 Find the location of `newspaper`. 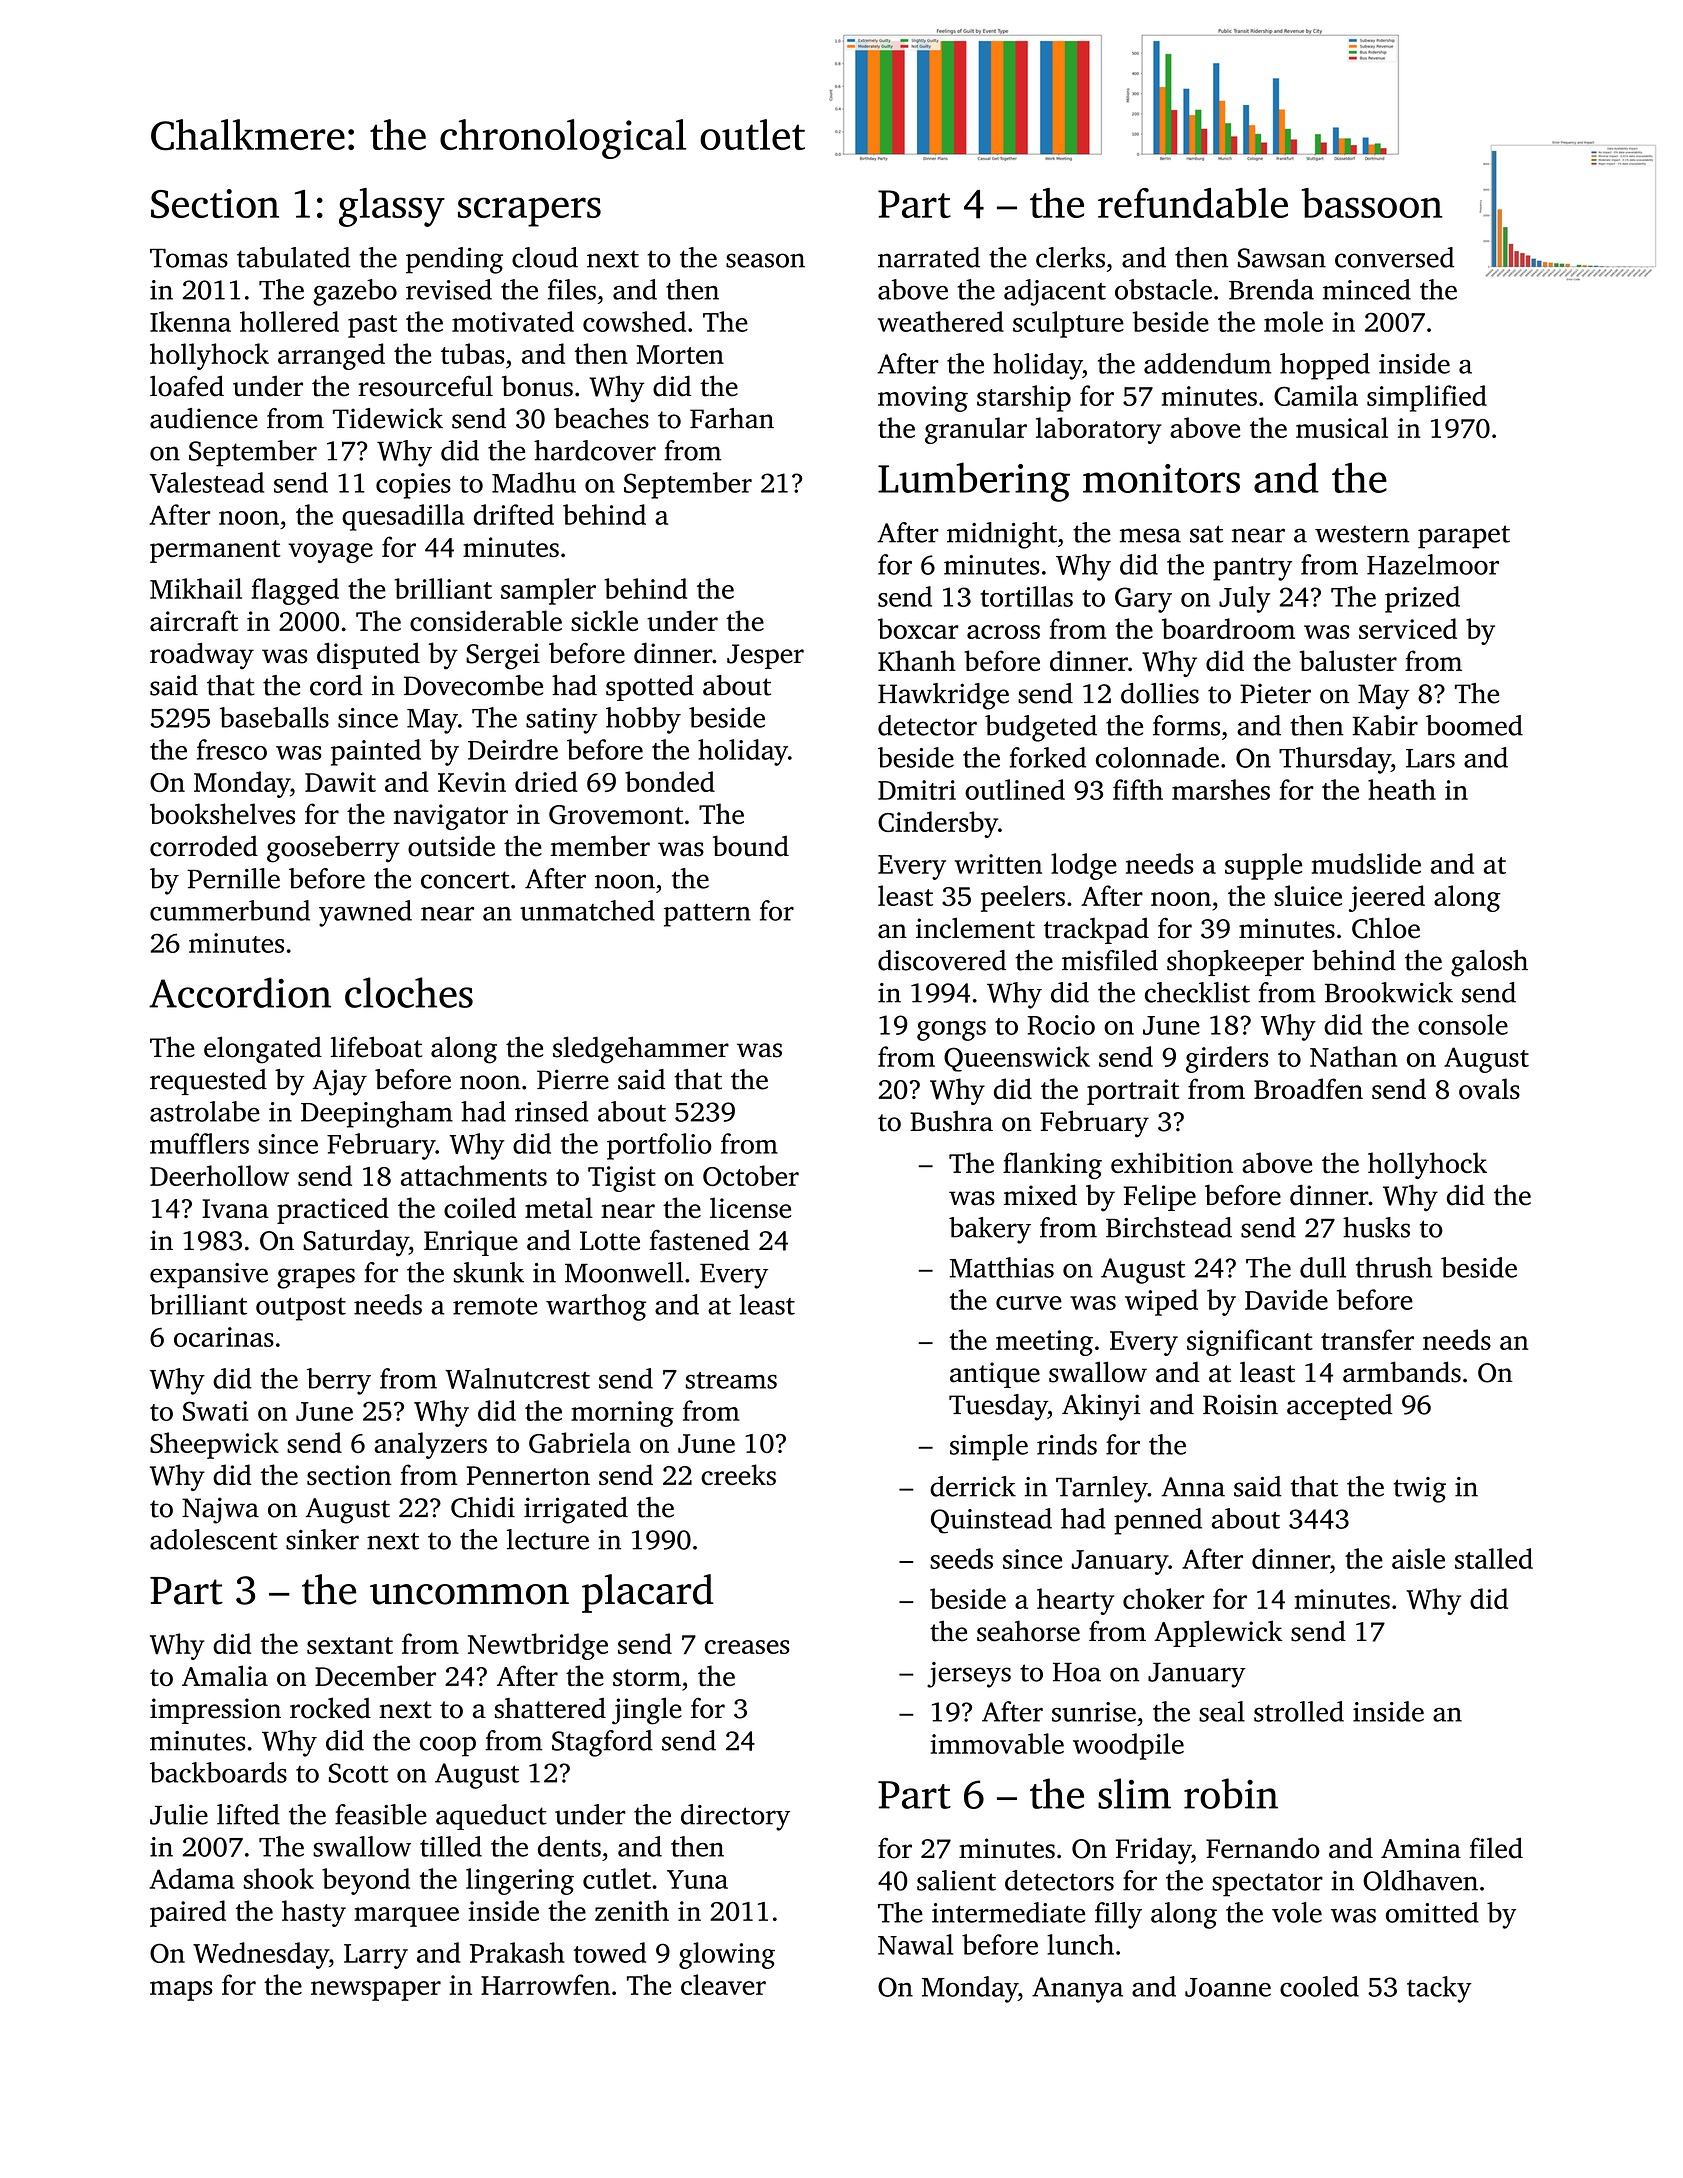

newspaper is located at coordinates (376, 1991).
